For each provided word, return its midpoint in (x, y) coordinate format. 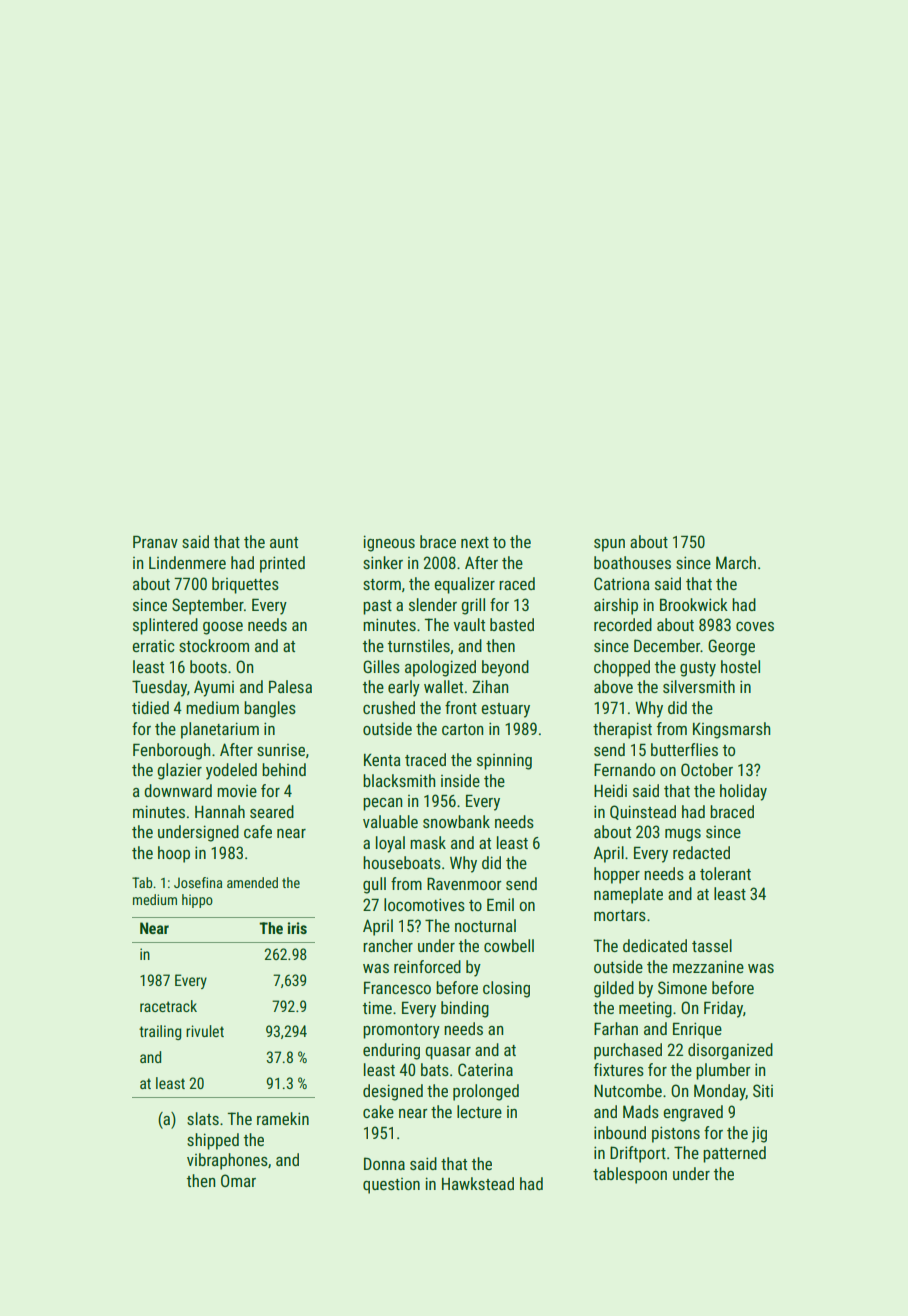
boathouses (632, 562)
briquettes (245, 585)
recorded (623, 624)
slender (433, 604)
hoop (174, 854)
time (377, 1007)
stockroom (214, 645)
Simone (682, 987)
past (377, 607)
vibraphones (227, 1161)
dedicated (655, 945)
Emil (500, 904)
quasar (448, 1053)
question (391, 1186)
